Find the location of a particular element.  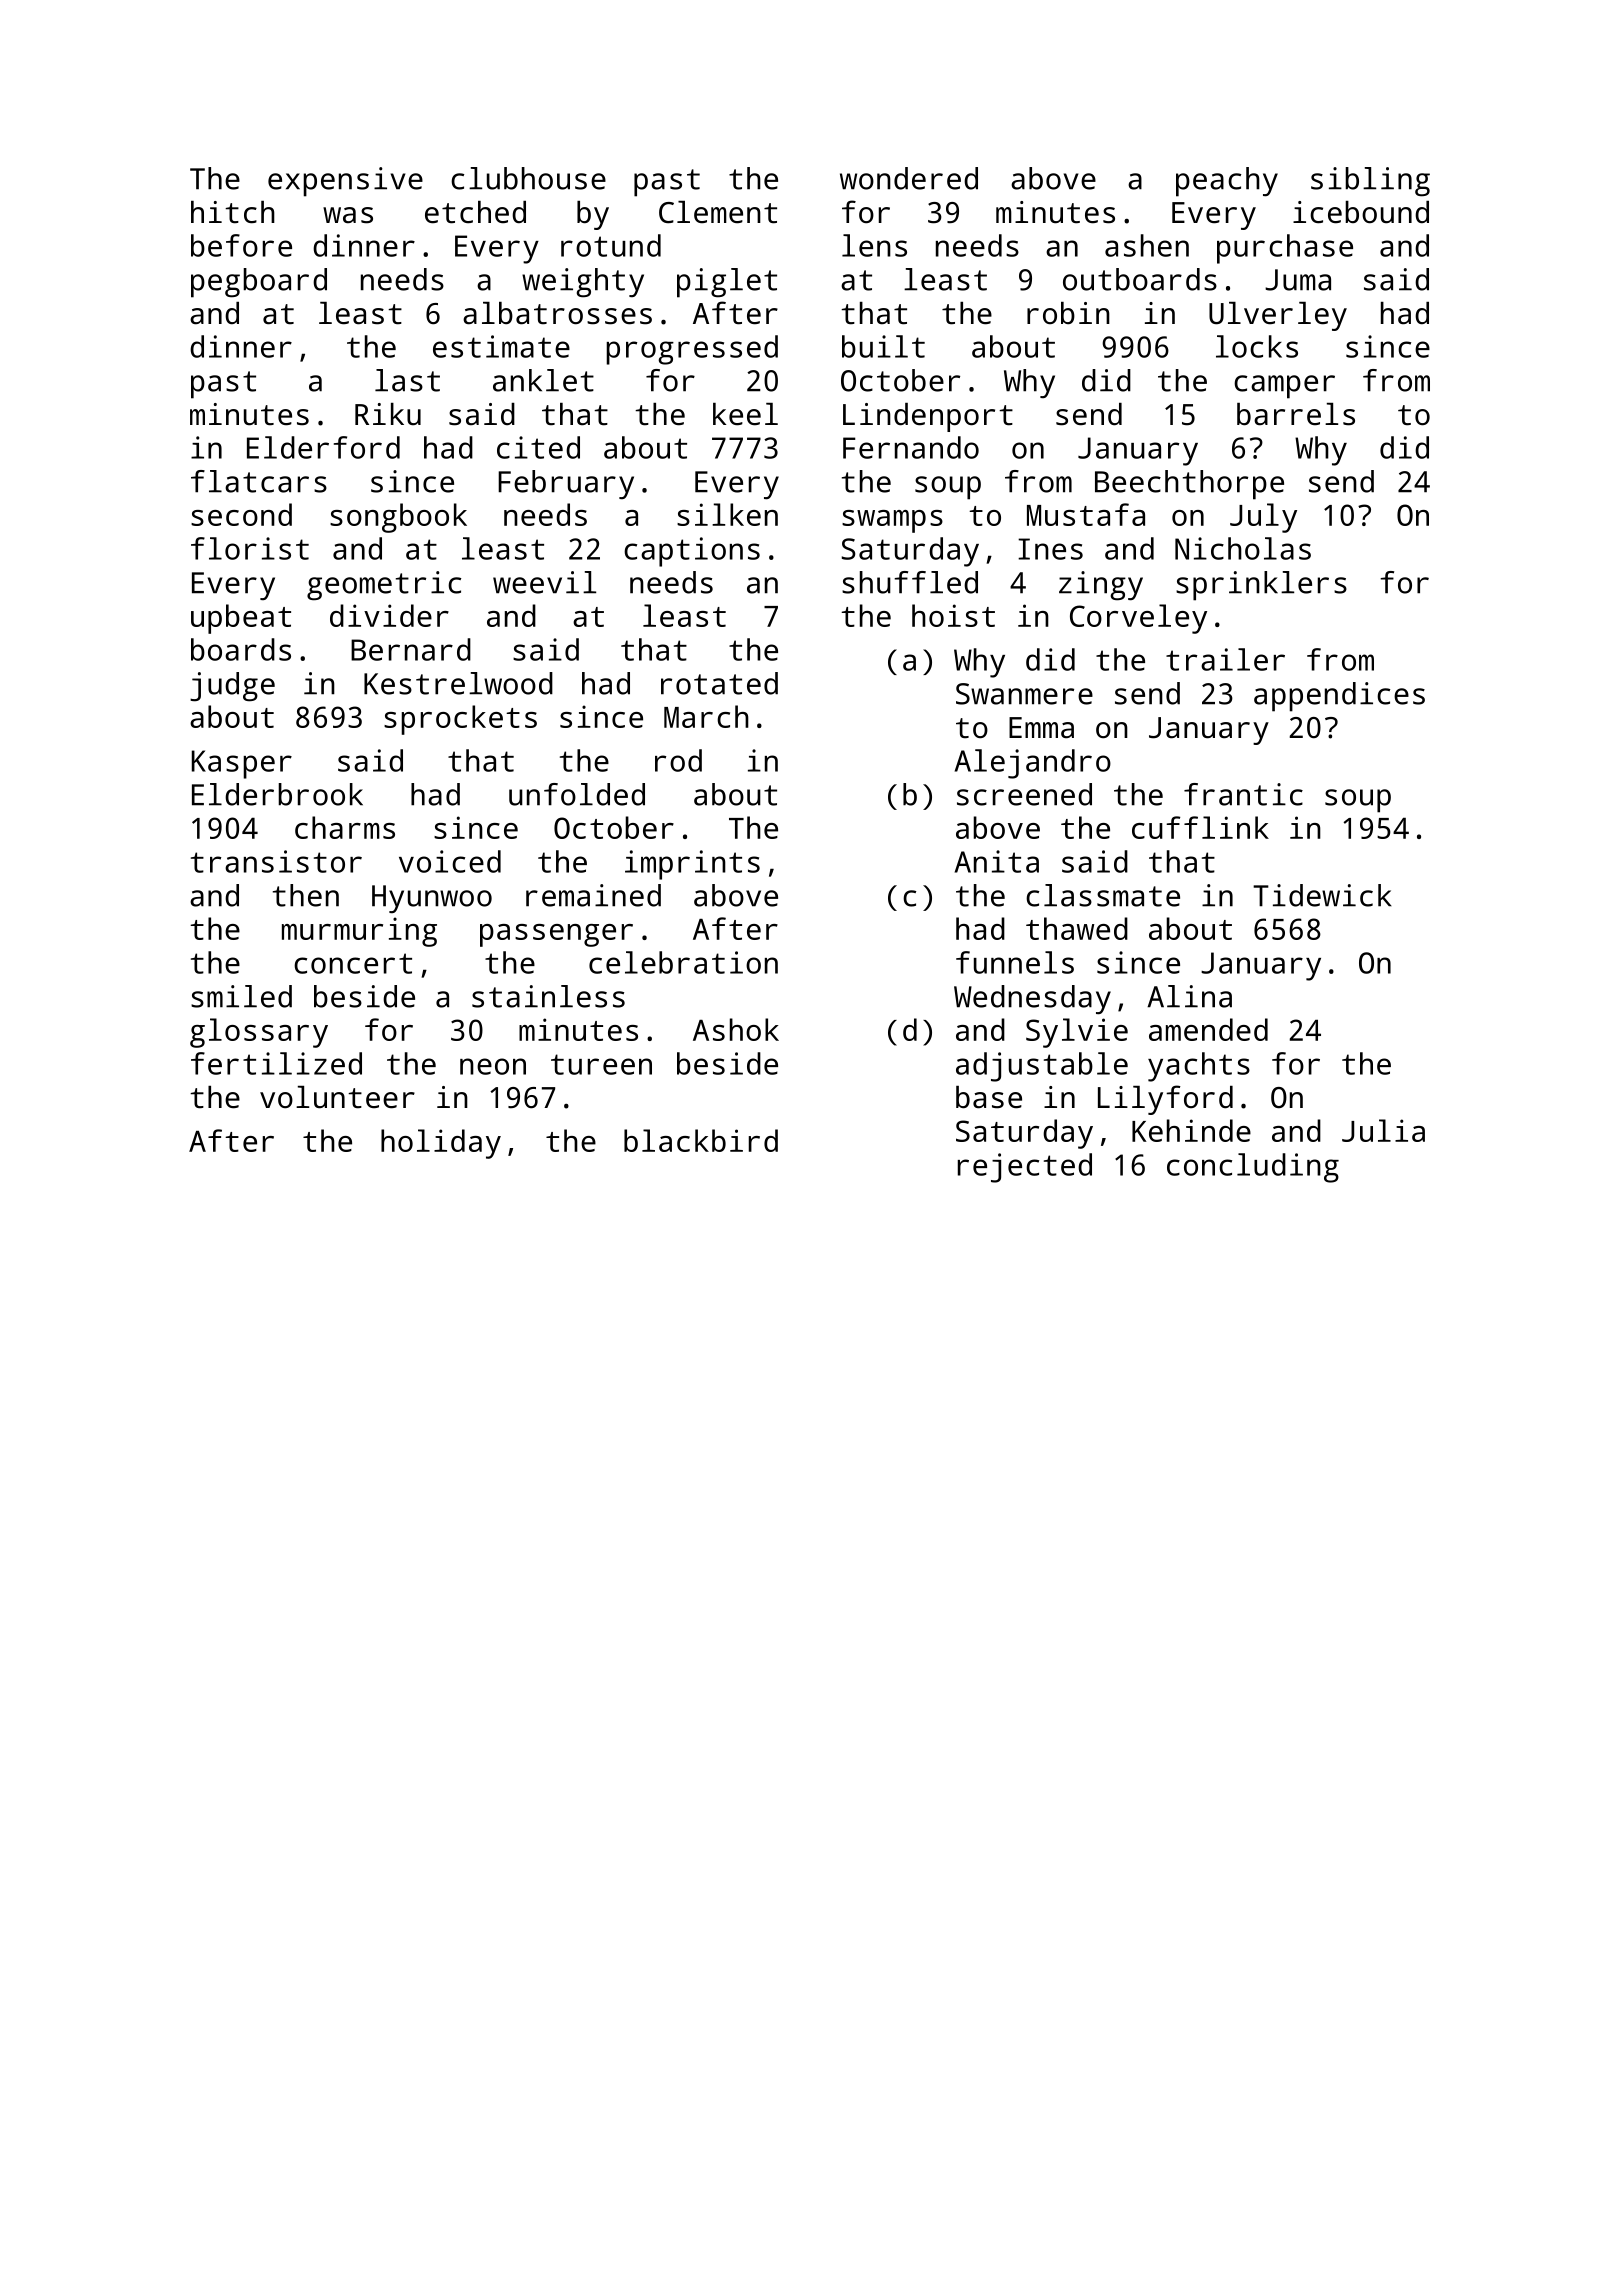

rotated is located at coordinates (719, 683).
